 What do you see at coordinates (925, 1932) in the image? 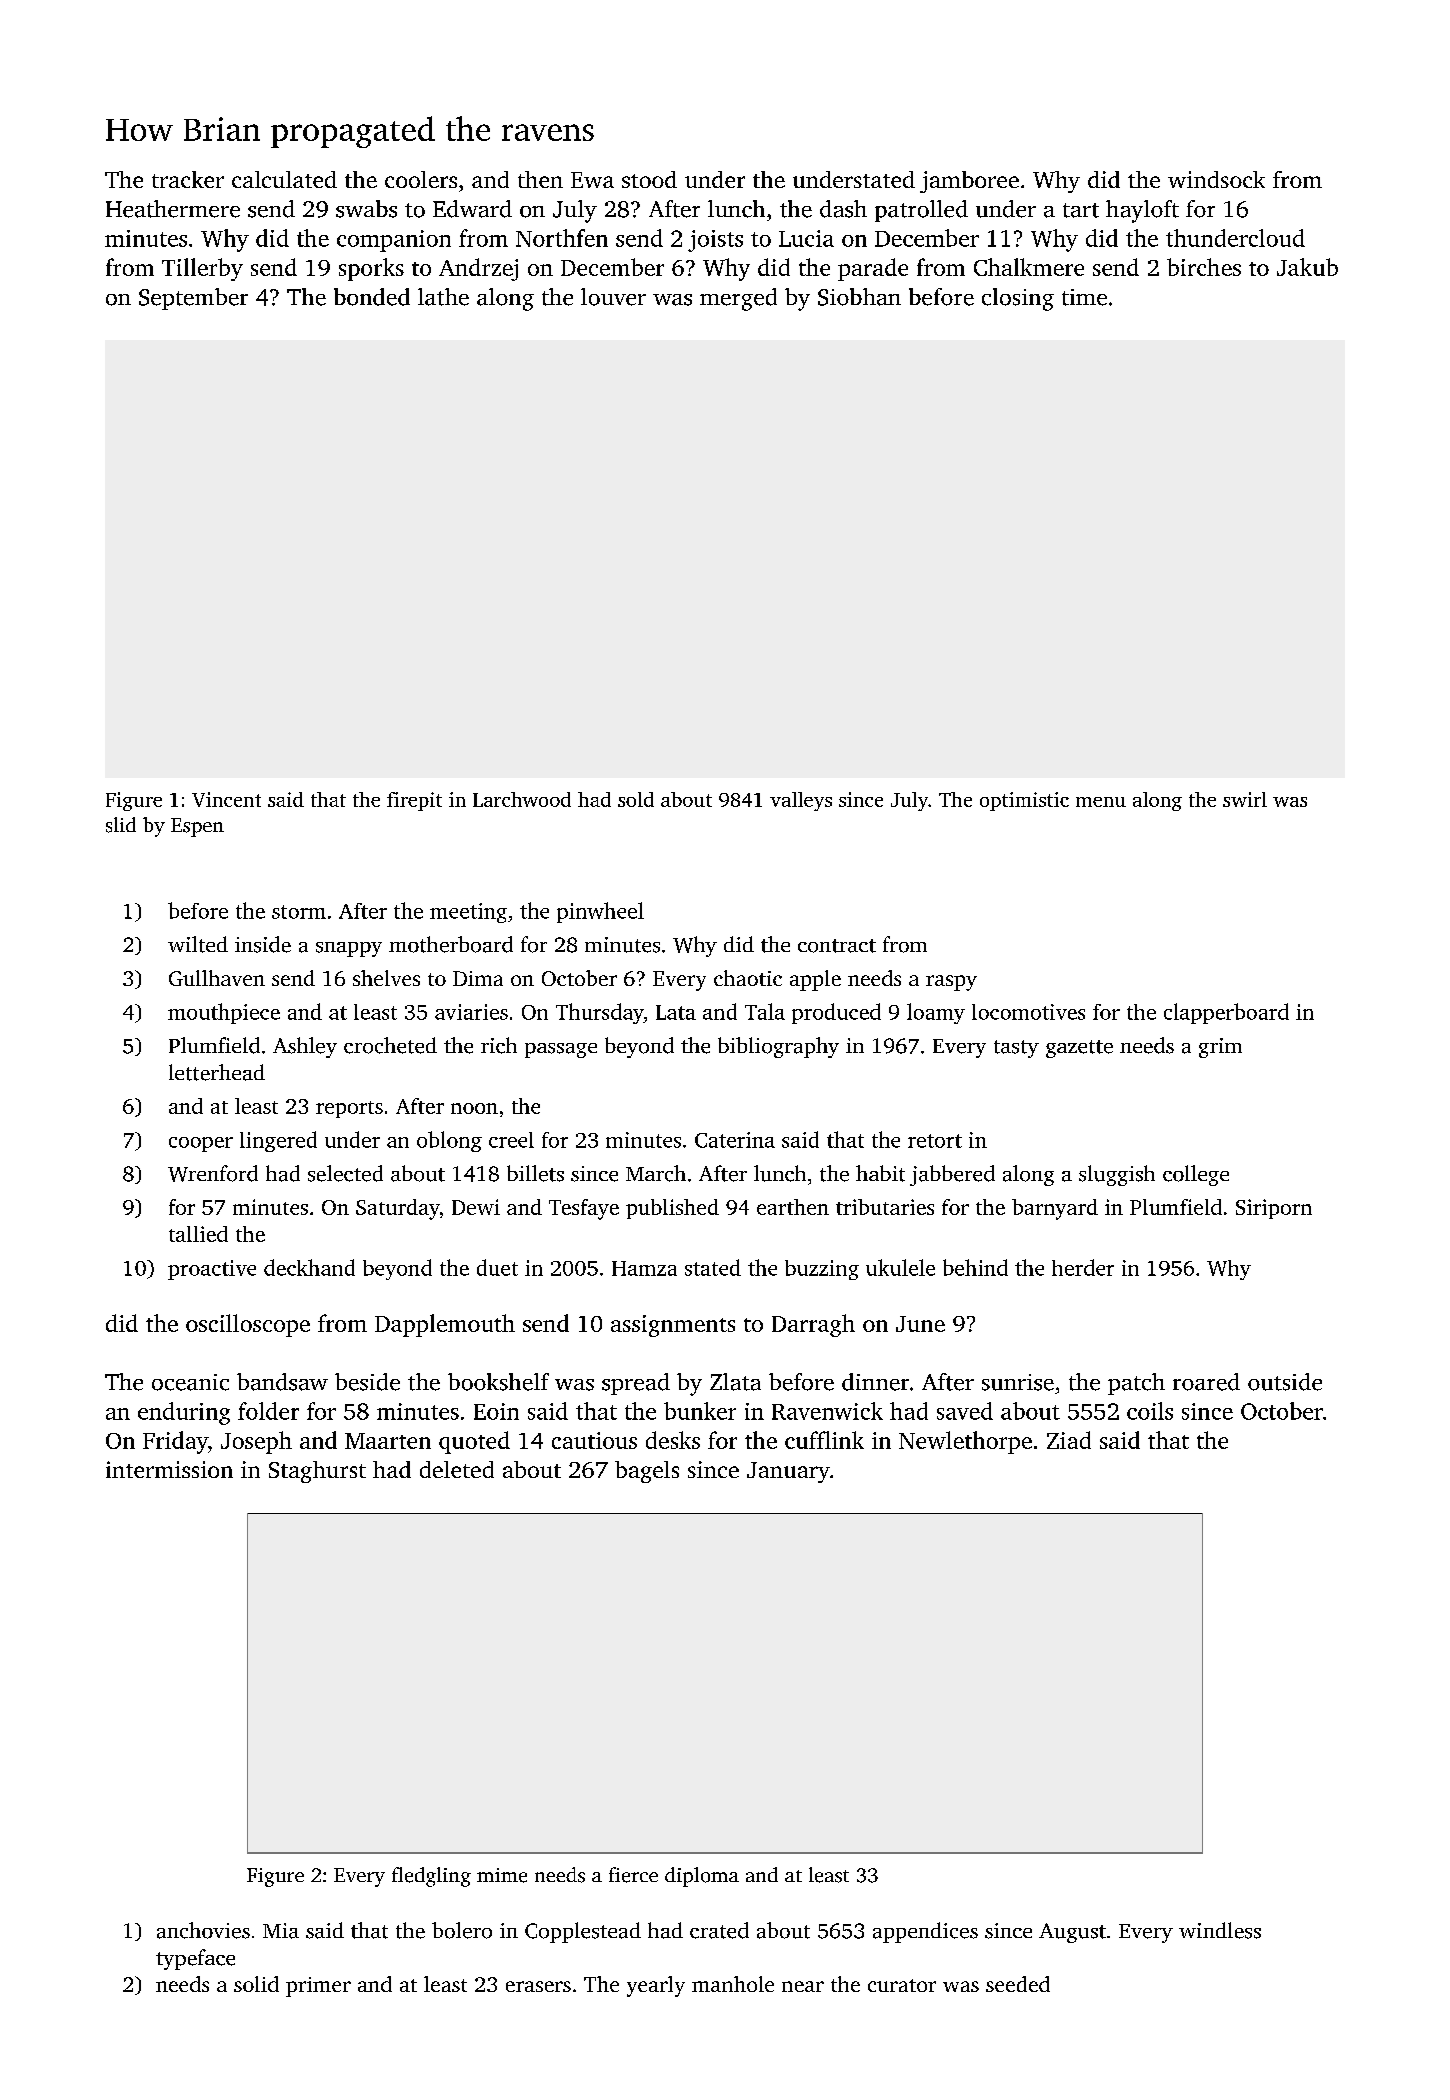
I see `appendices` at bounding box center [925, 1932].
